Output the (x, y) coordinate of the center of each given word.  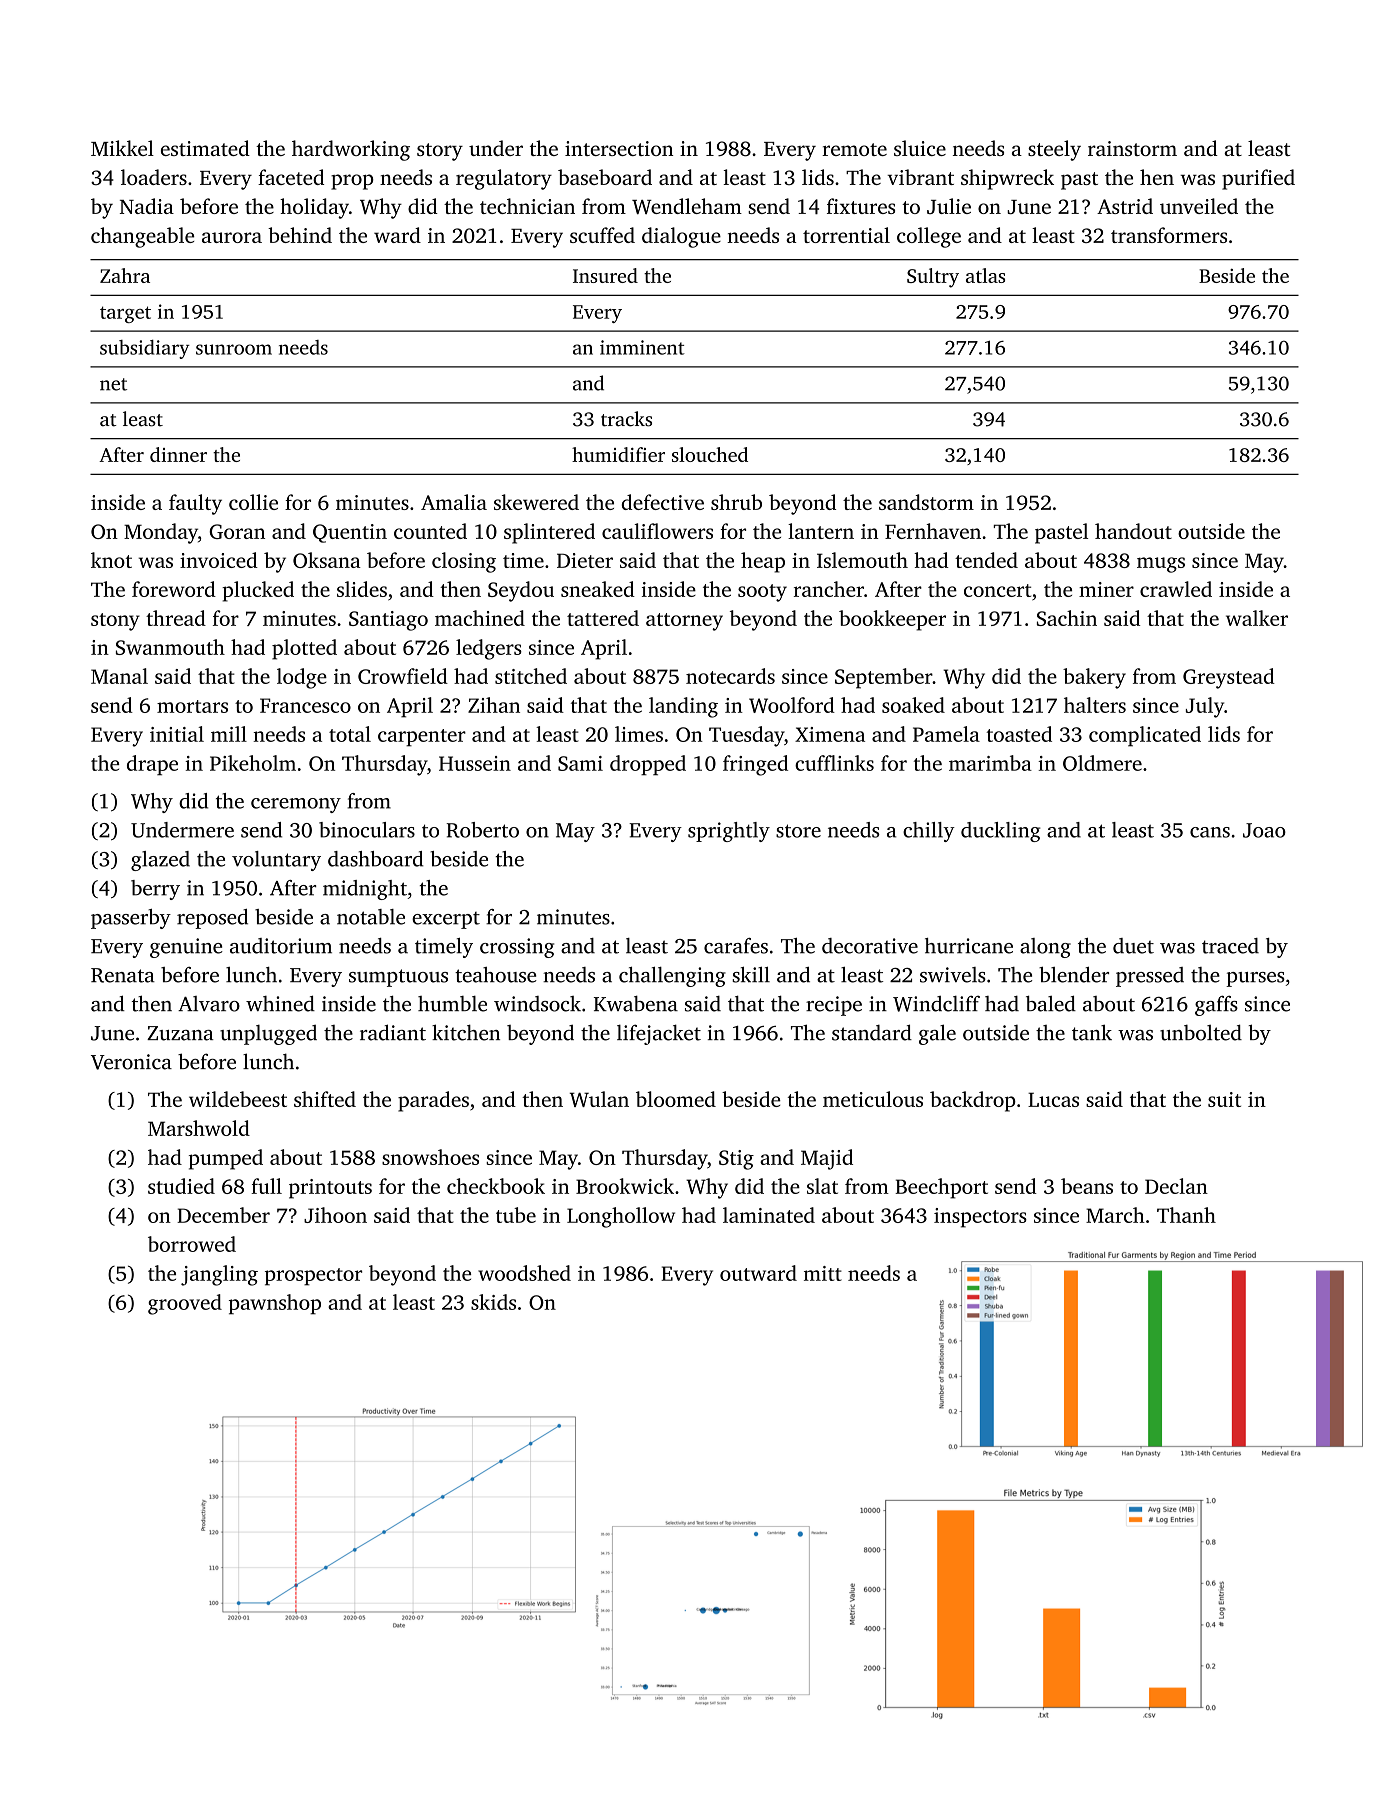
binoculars (367, 830)
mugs (1161, 565)
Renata (123, 975)
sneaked (598, 589)
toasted (1019, 734)
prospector (313, 1277)
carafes (736, 946)
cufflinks (834, 763)
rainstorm (1132, 148)
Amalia (454, 502)
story (440, 152)
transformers (1169, 235)
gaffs (1216, 1005)
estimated (205, 148)
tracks (626, 419)
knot (111, 560)
